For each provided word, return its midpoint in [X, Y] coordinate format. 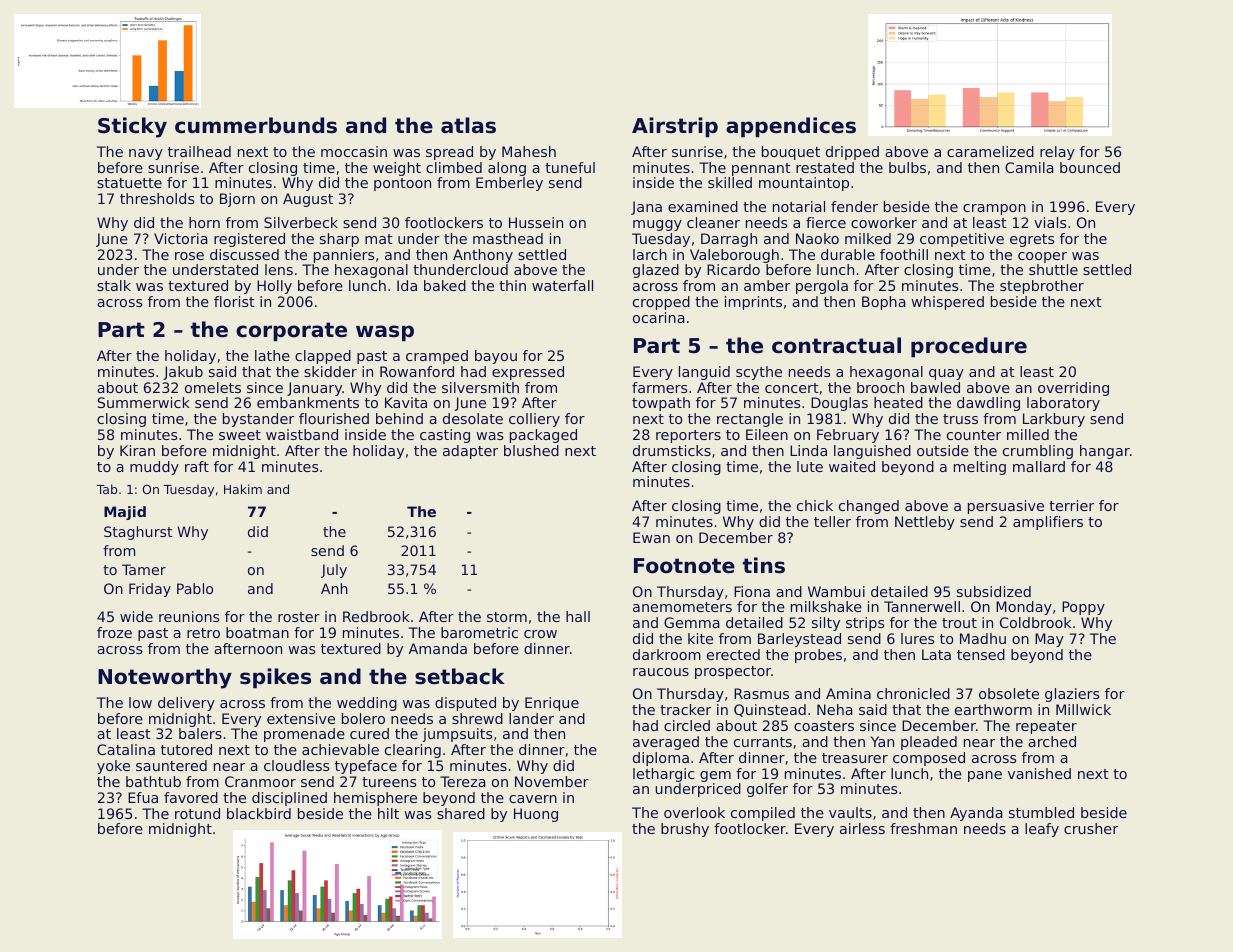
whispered [948, 303]
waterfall [562, 285]
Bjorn [237, 200]
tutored [186, 749]
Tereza [463, 781]
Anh [334, 588]
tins [764, 565]
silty [826, 624]
